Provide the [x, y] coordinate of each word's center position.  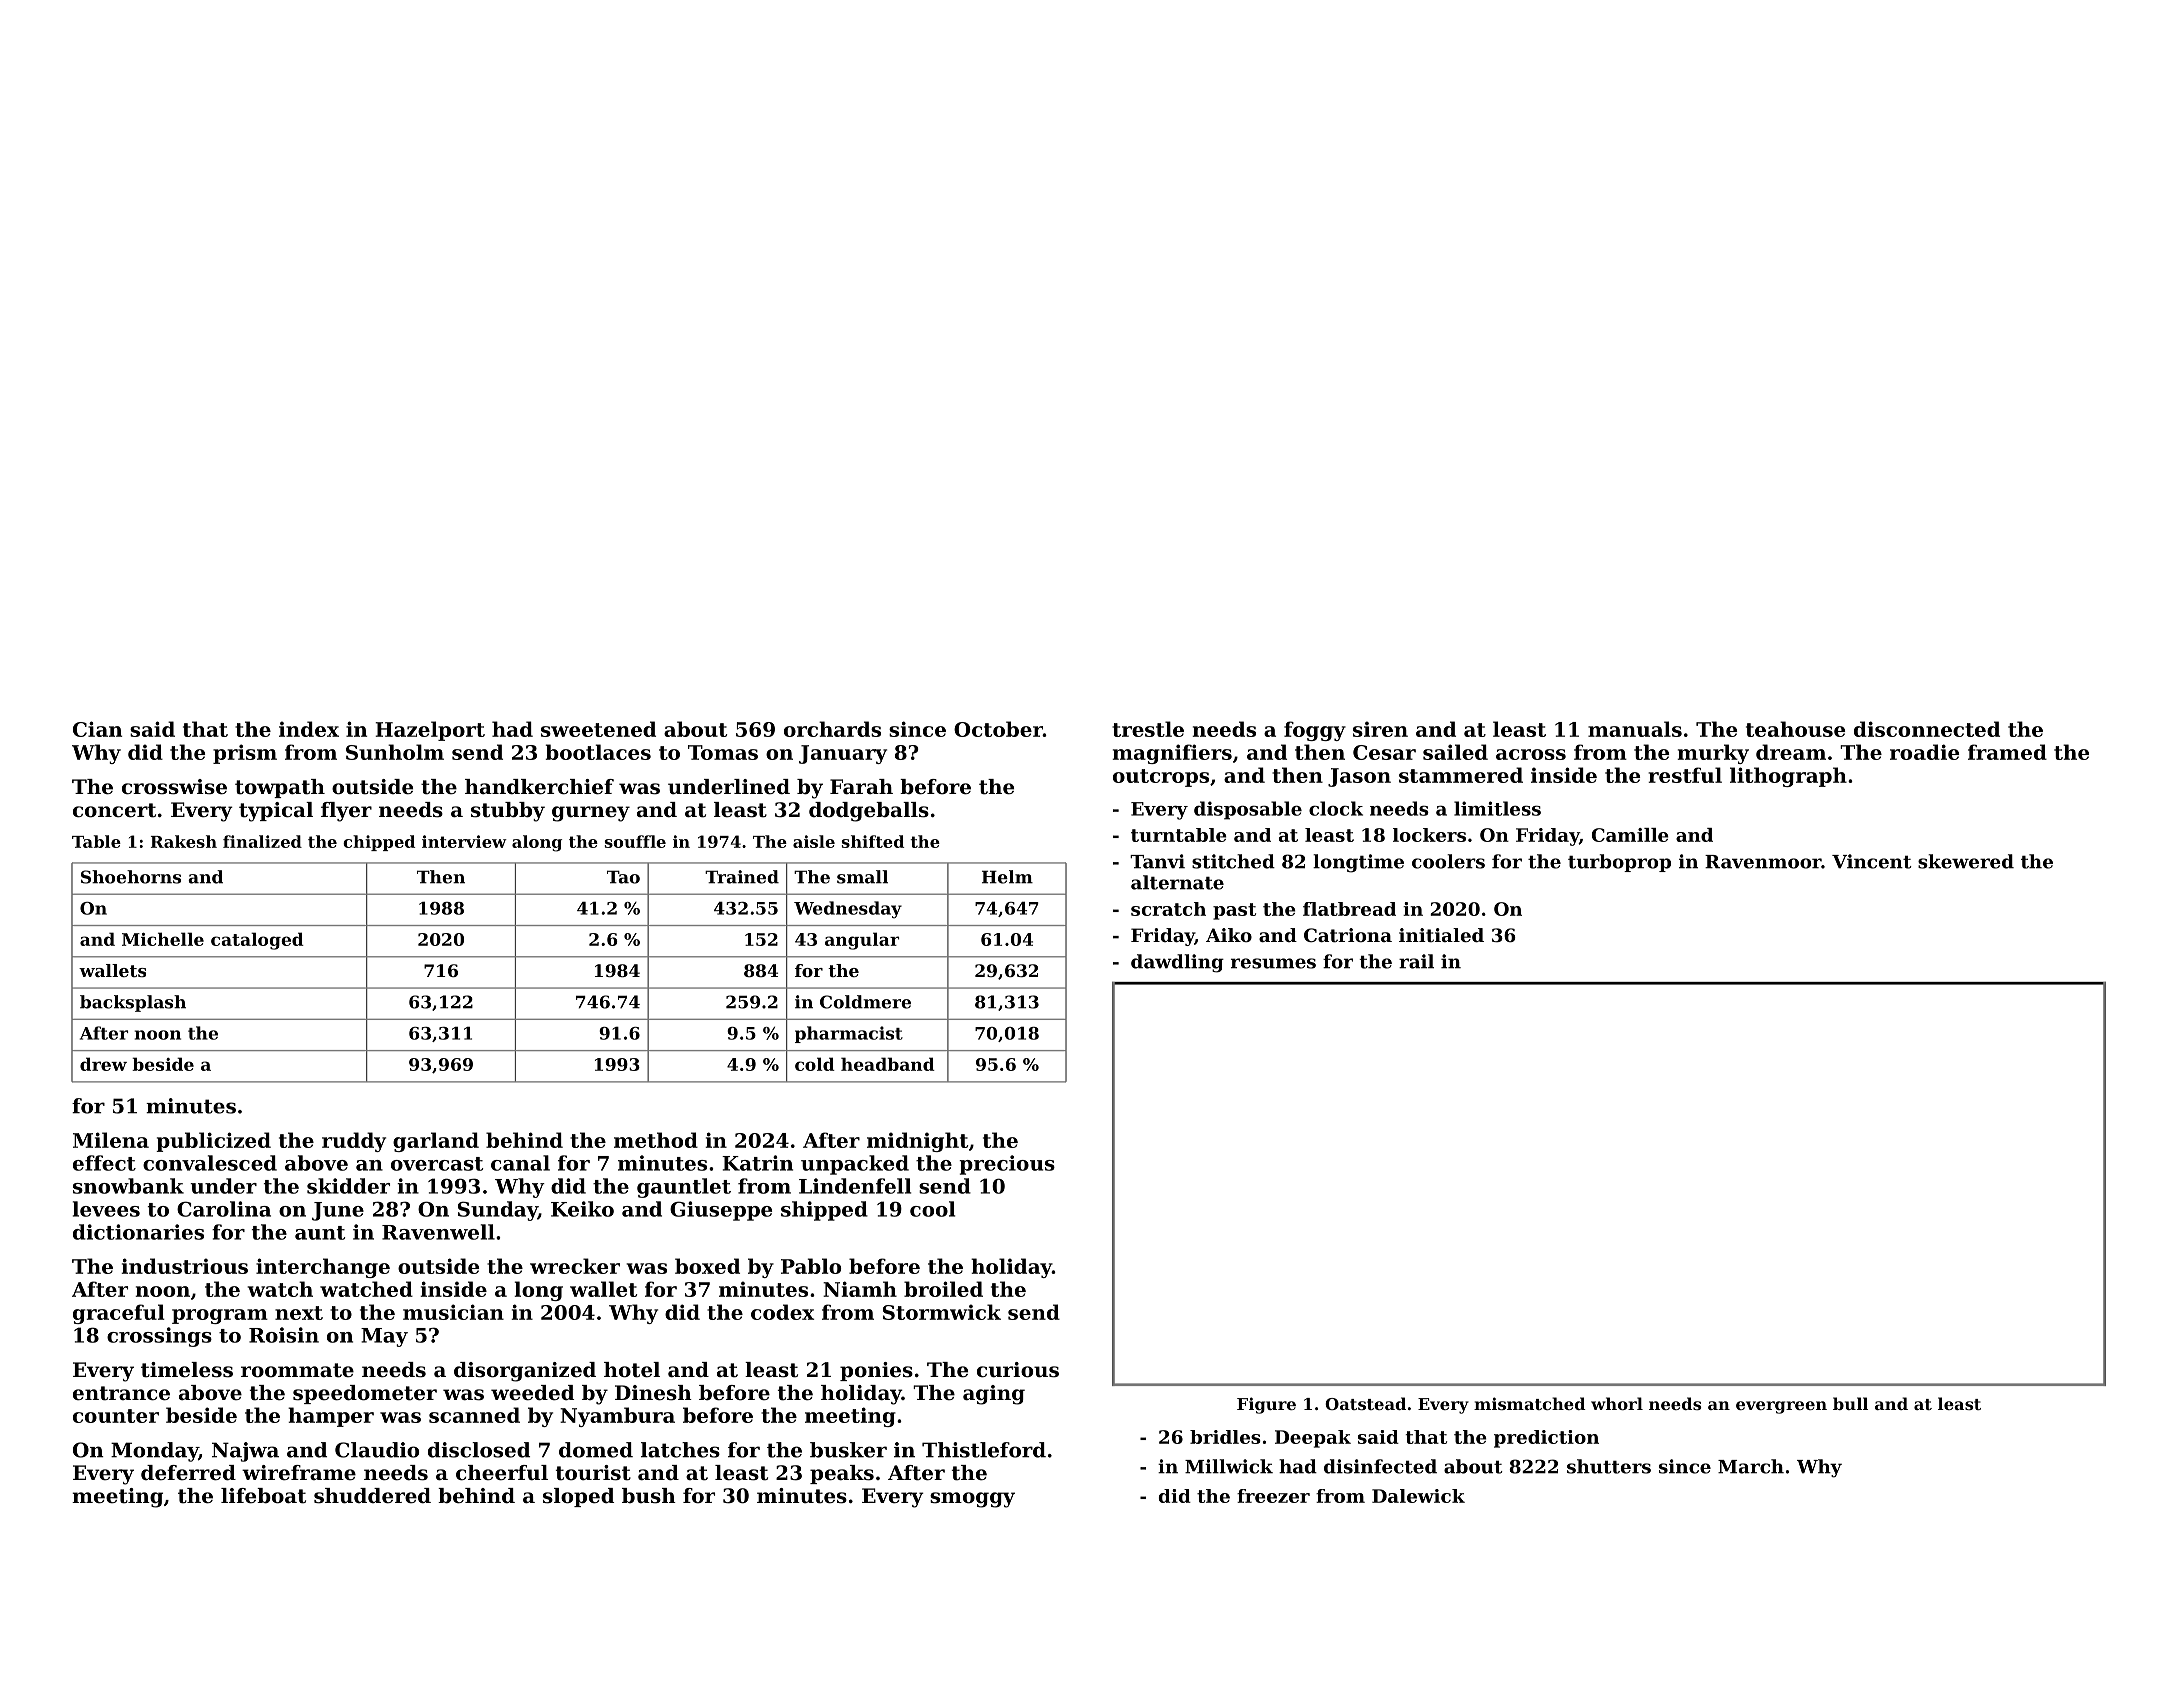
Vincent [1872, 861]
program [220, 1316]
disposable [1248, 810]
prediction [1546, 1439]
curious [1018, 1370]
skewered [1966, 861]
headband [888, 1064]
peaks [842, 1474]
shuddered [372, 1496]
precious [1007, 1165]
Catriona [1348, 935]
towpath [280, 788]
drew [103, 1064]
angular [862, 941]
